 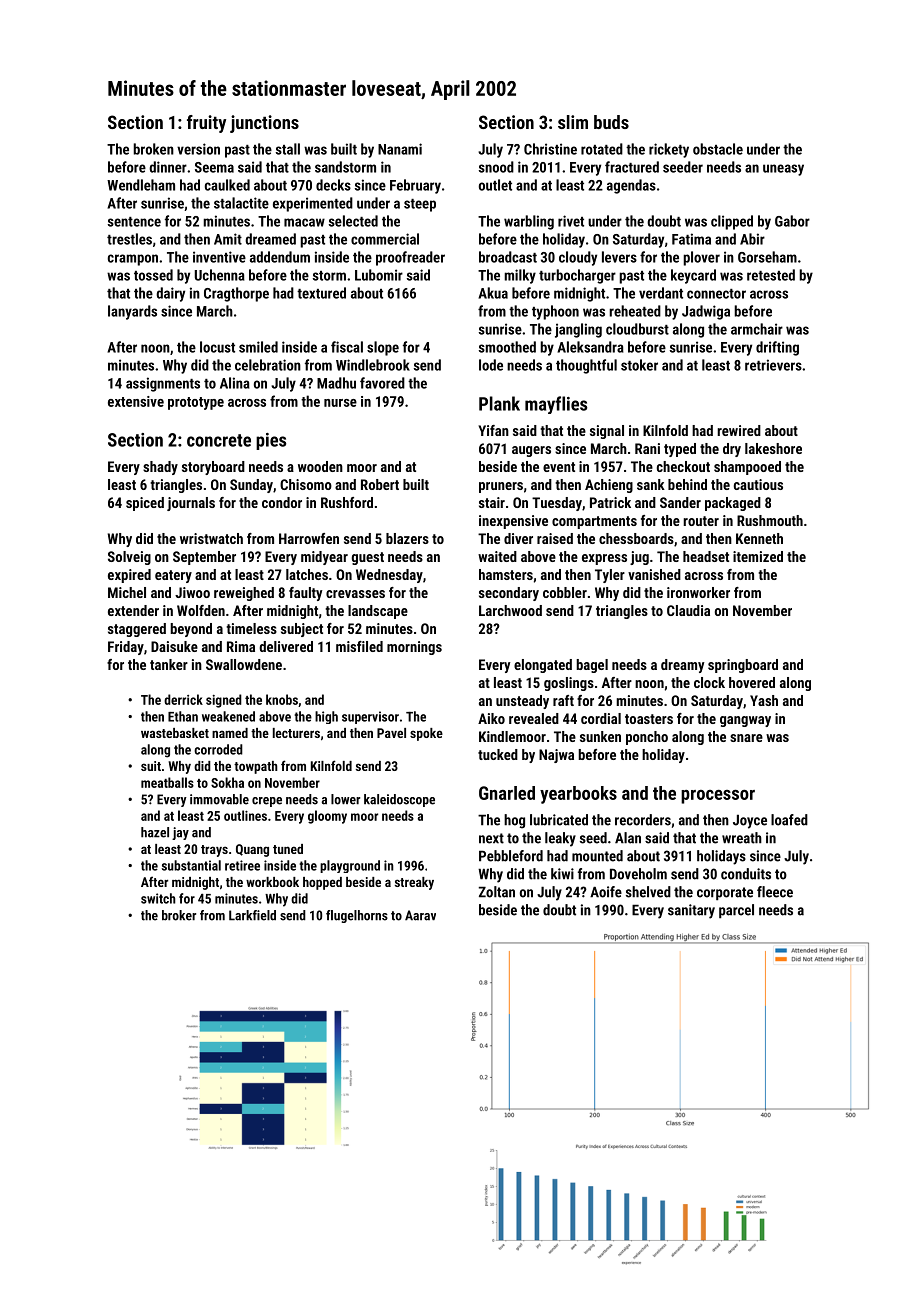 What do you see at coordinates (573, 122) in the screenshot?
I see `slim` at bounding box center [573, 122].
